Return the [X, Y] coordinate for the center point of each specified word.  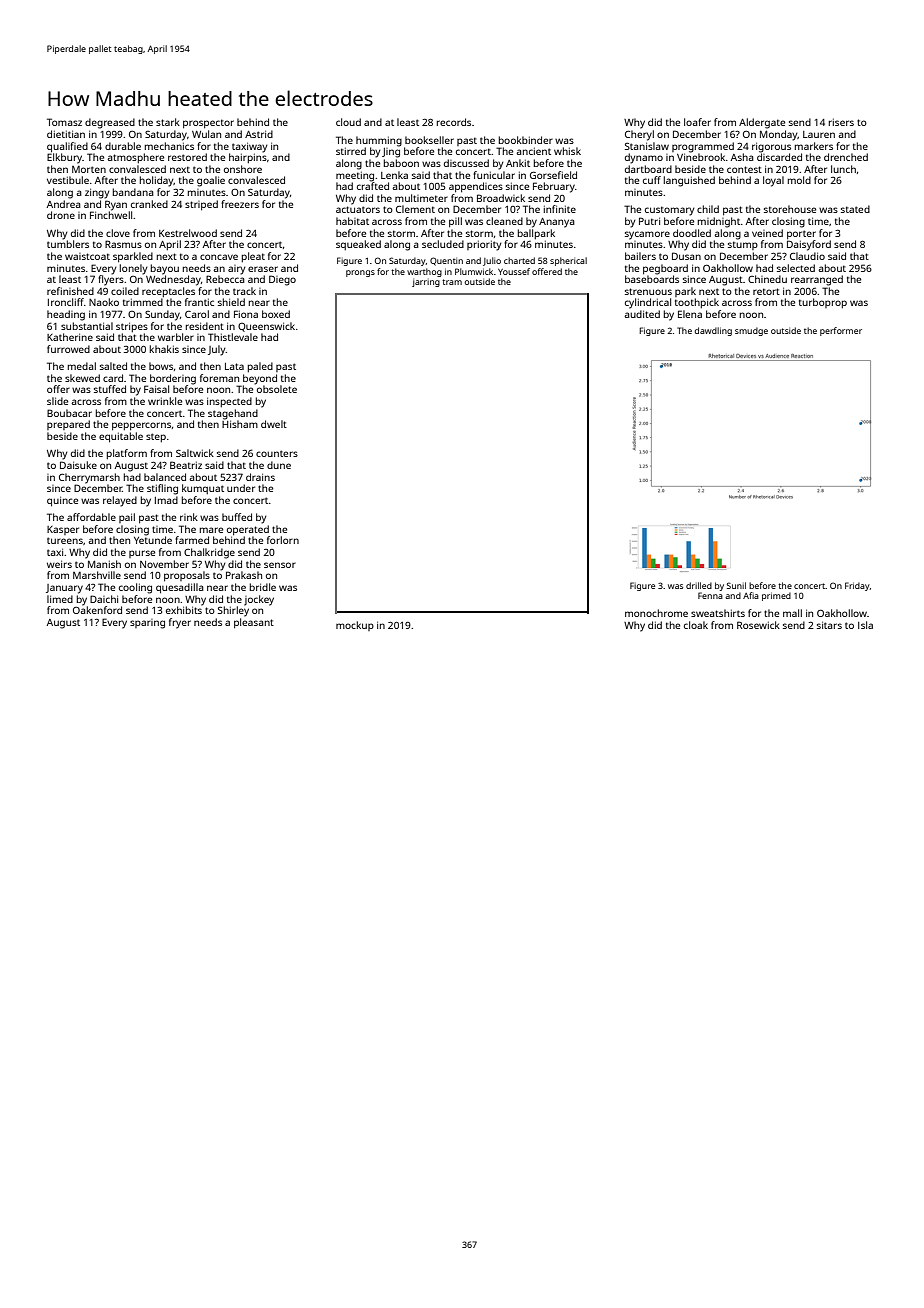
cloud [348, 122]
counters [277, 453]
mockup [355, 626]
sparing [147, 624]
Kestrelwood [188, 233]
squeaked [358, 245]
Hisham [240, 424]
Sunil [736, 585]
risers [841, 122]
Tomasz [64, 122]
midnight [719, 222]
